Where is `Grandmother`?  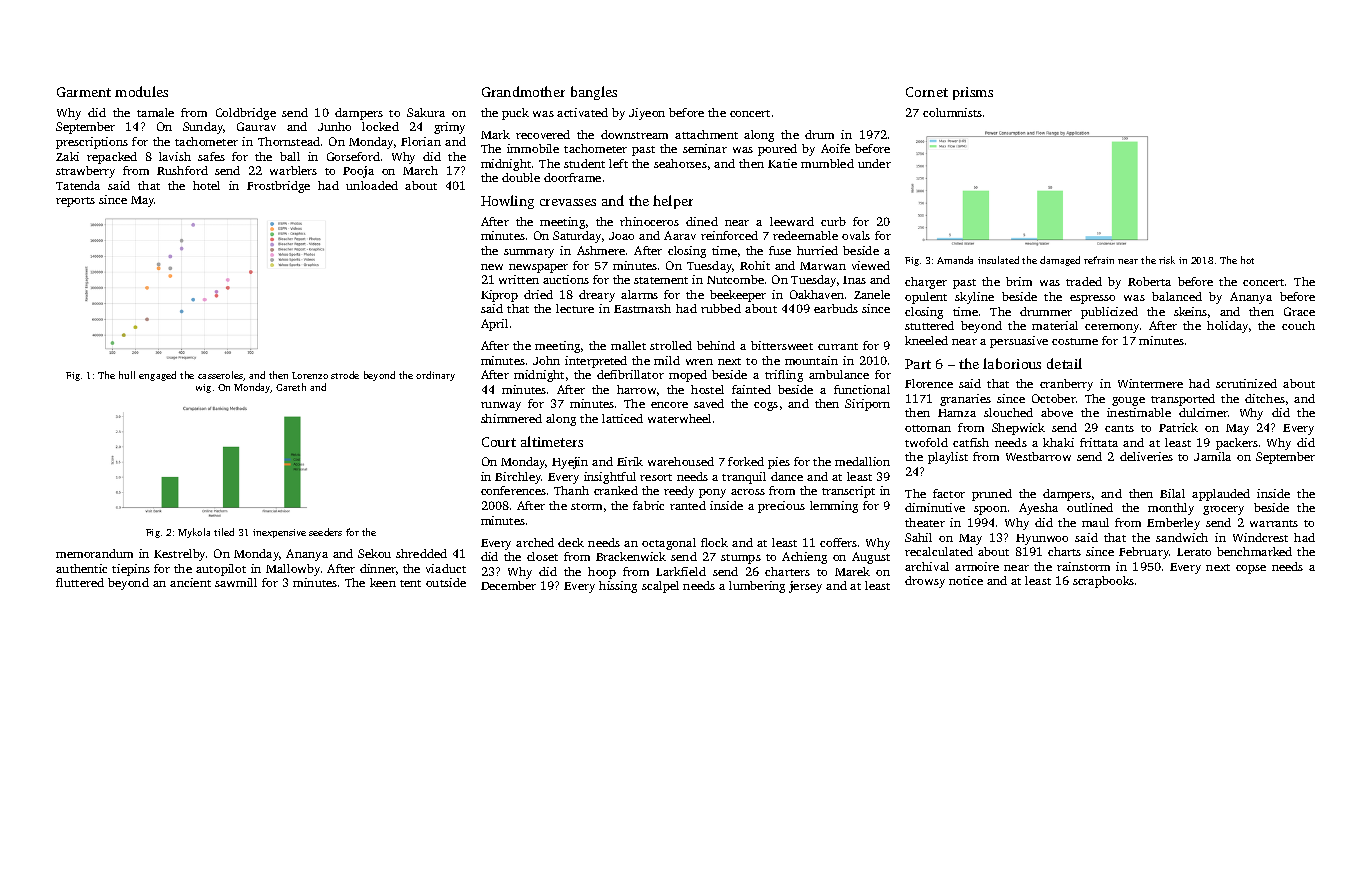
Grandmother is located at coordinates (523, 91).
